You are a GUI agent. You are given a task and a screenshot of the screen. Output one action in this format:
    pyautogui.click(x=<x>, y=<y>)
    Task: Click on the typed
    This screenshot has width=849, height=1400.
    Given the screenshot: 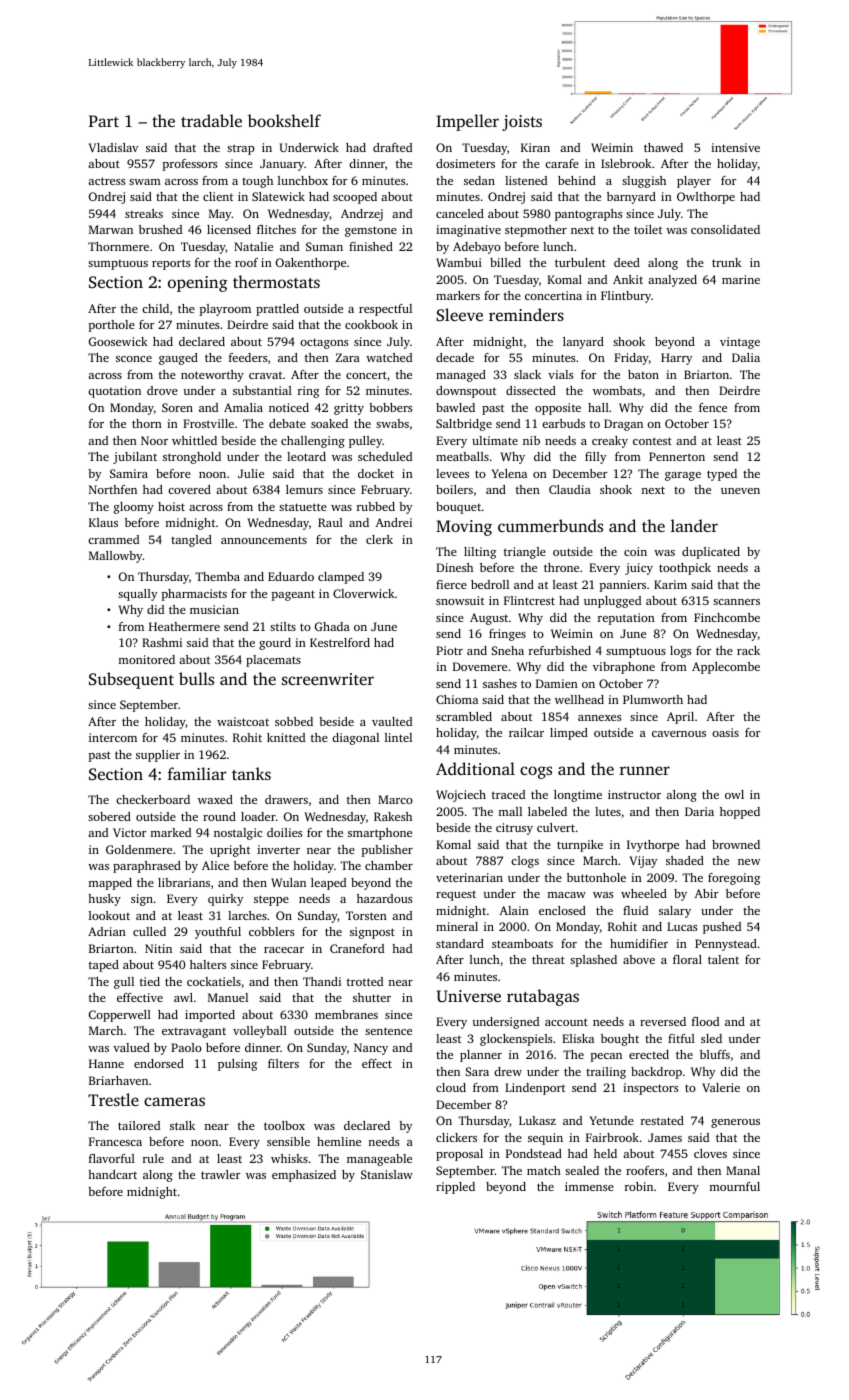 What is the action you would take?
    pyautogui.click(x=722, y=475)
